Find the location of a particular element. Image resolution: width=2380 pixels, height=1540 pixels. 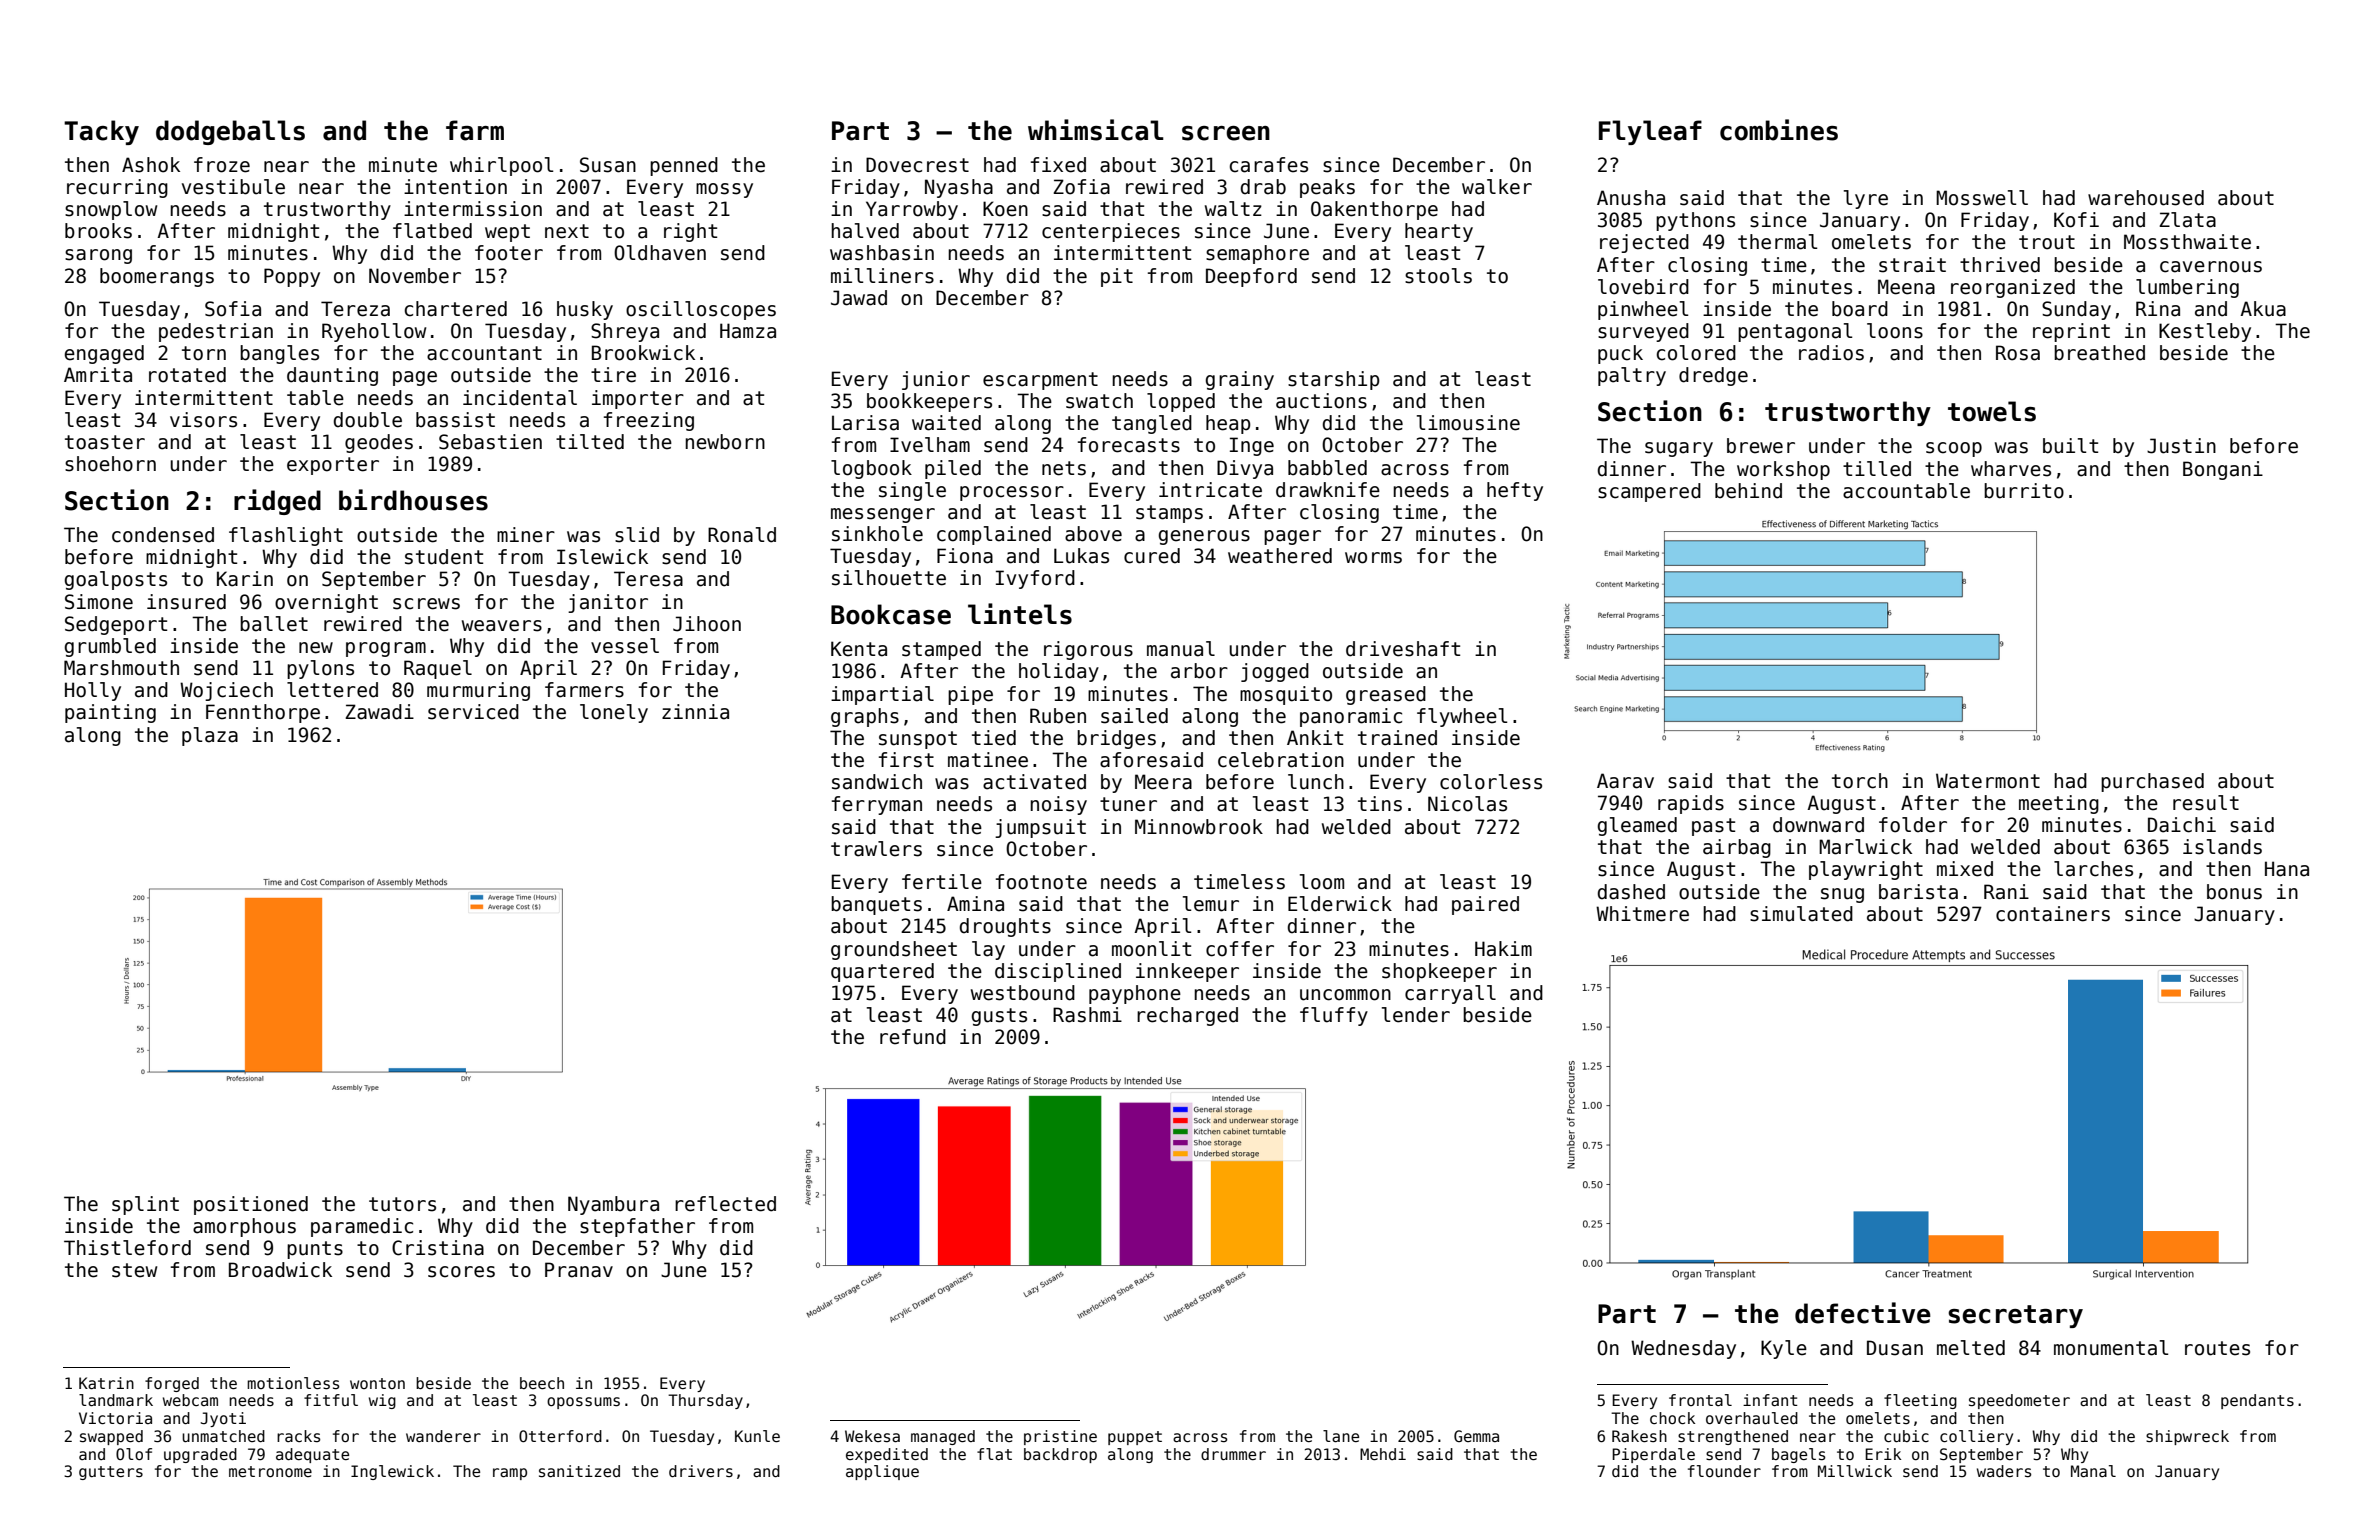

Zlata is located at coordinates (2187, 220).
